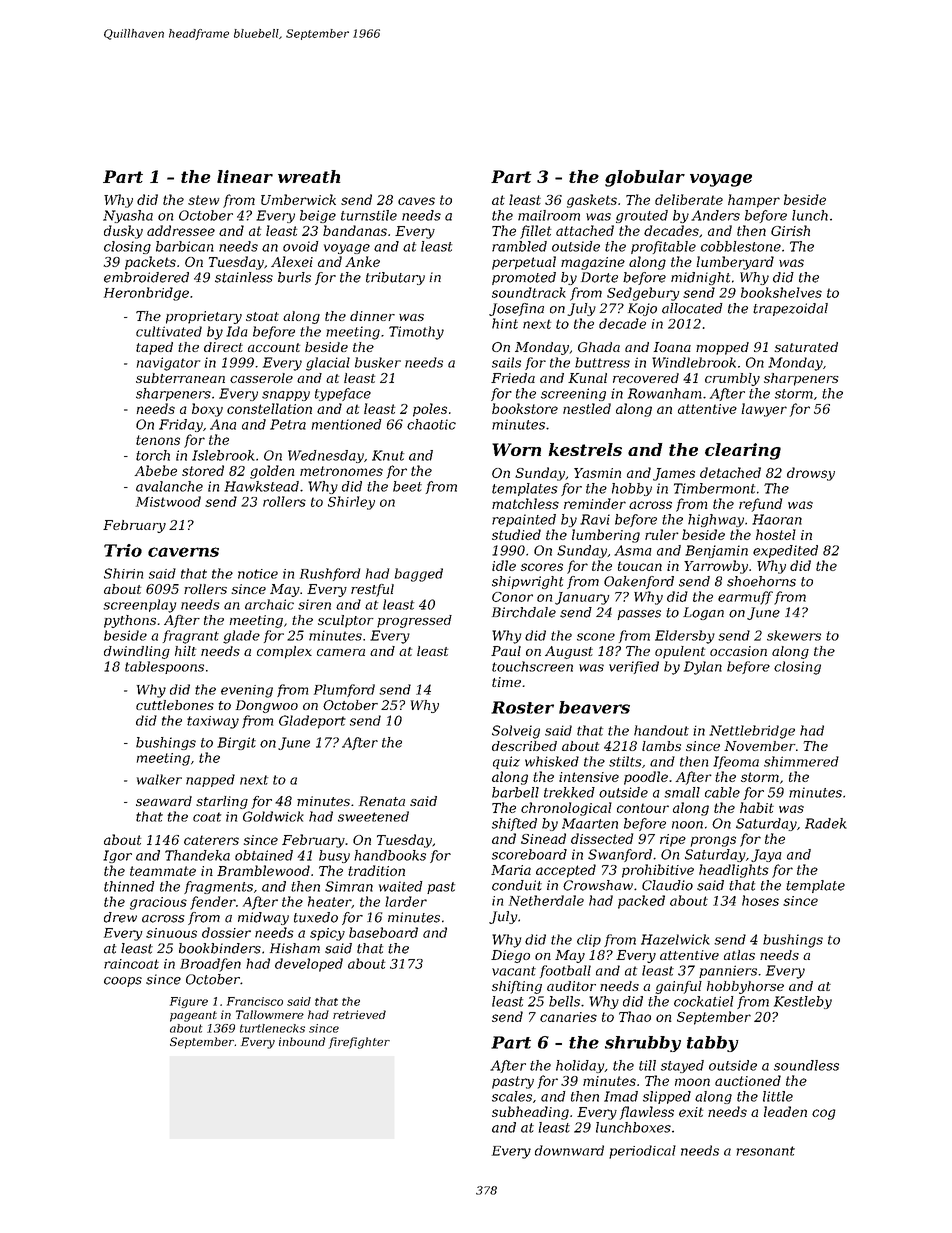 This page has width=952, height=1233. I want to click on stew, so click(204, 200).
